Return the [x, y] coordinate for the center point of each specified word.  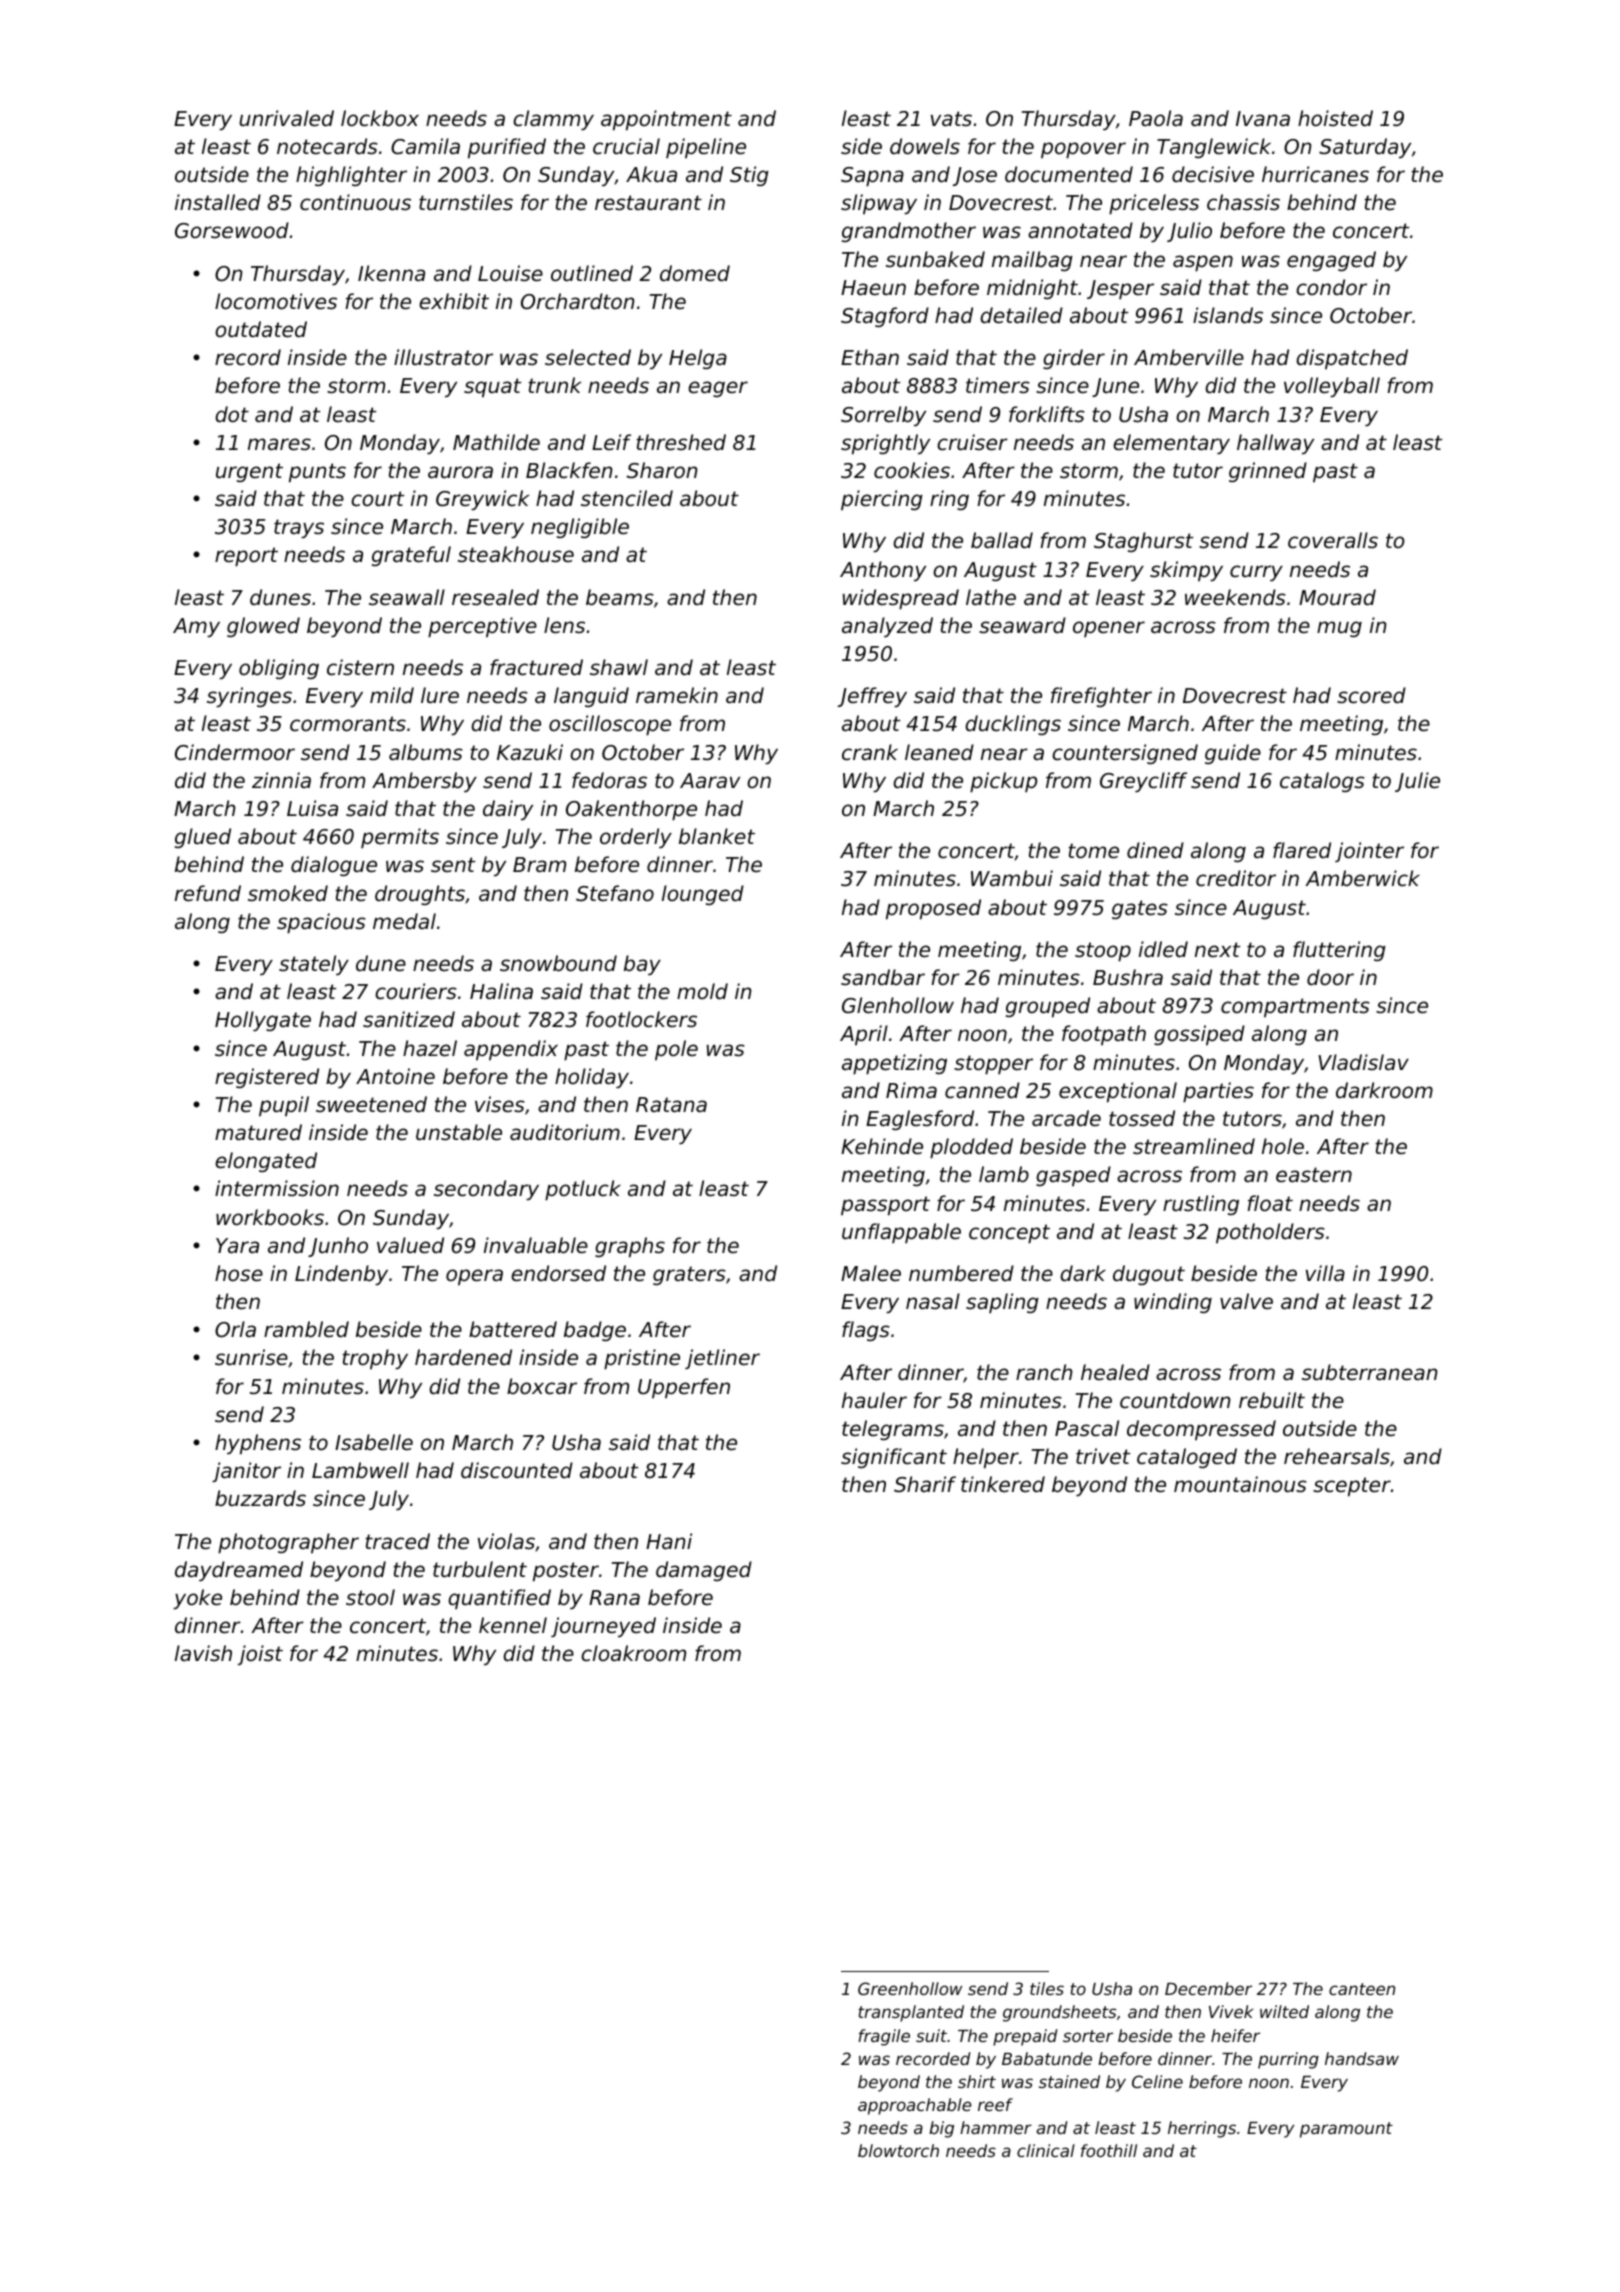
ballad [1002, 540]
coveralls [1333, 540]
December [1208, 1988]
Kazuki [530, 752]
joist [260, 1655]
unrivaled [286, 118]
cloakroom [633, 1653]
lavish [203, 1653]
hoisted [1335, 118]
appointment [666, 120]
